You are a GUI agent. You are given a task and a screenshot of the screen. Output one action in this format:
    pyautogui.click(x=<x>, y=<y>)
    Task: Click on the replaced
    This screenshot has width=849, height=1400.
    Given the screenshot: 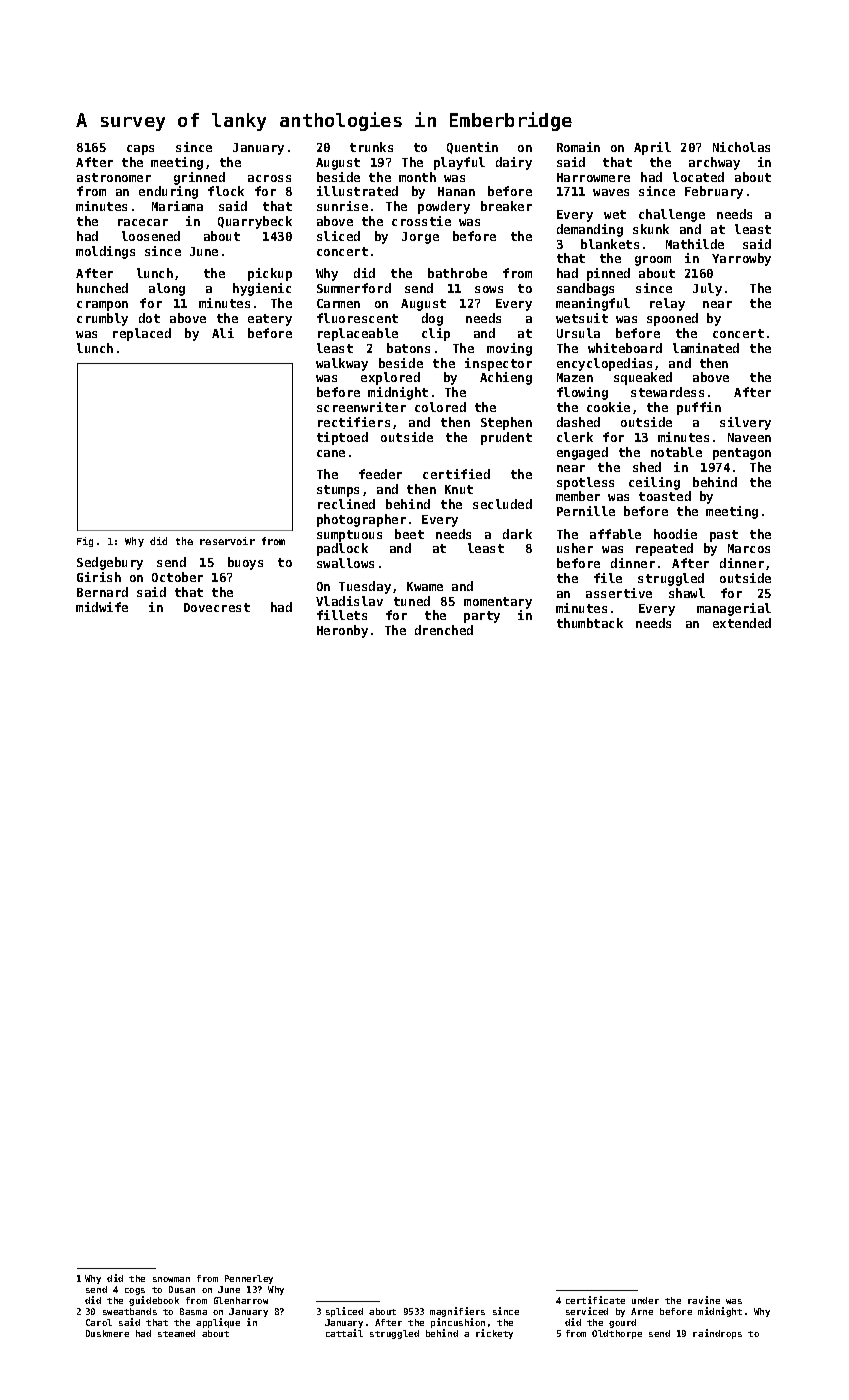 What is the action you would take?
    pyautogui.click(x=142, y=334)
